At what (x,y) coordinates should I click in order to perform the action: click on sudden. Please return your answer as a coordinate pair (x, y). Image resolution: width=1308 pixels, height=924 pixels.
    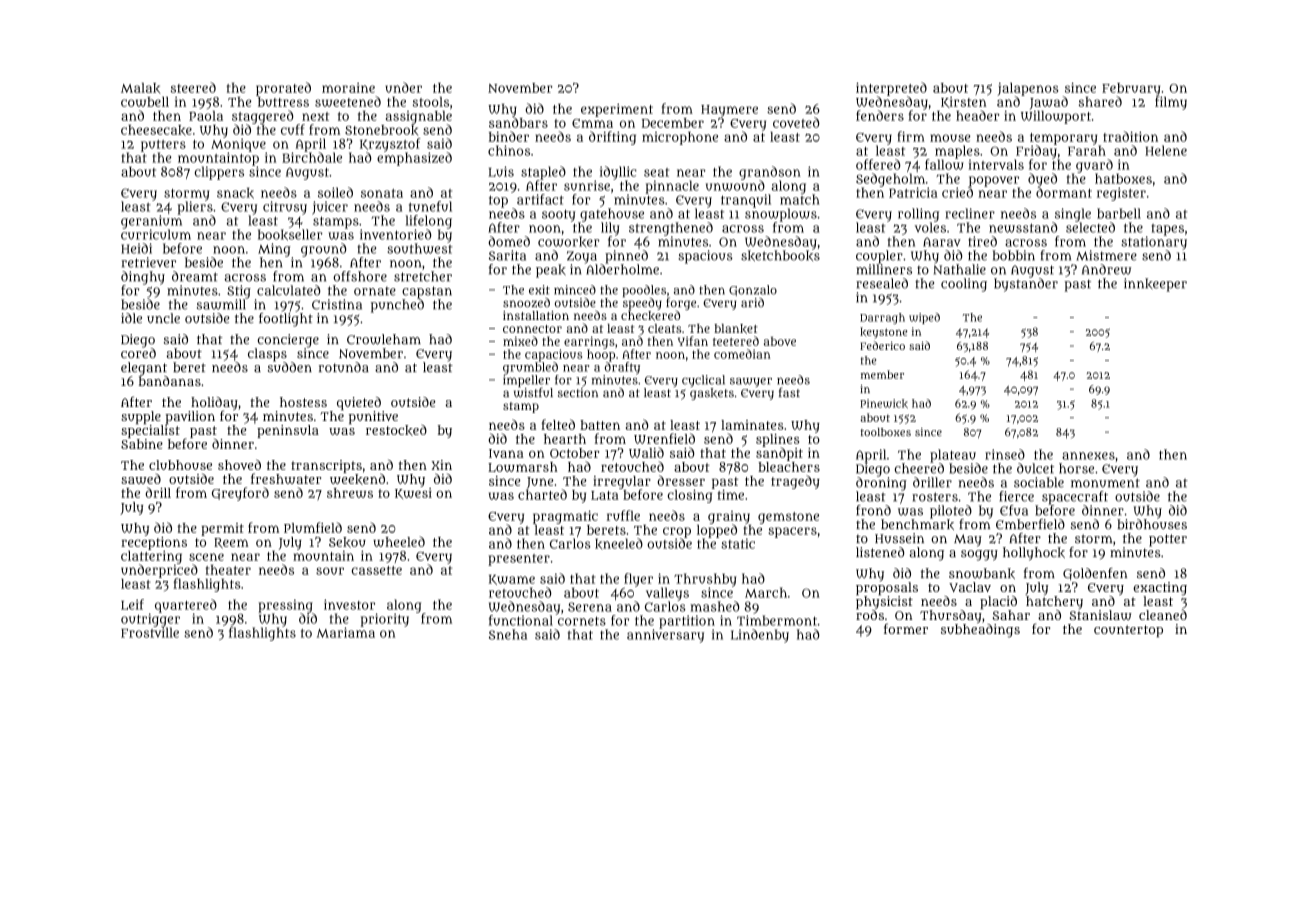
    Looking at the image, I should click on (290, 367).
